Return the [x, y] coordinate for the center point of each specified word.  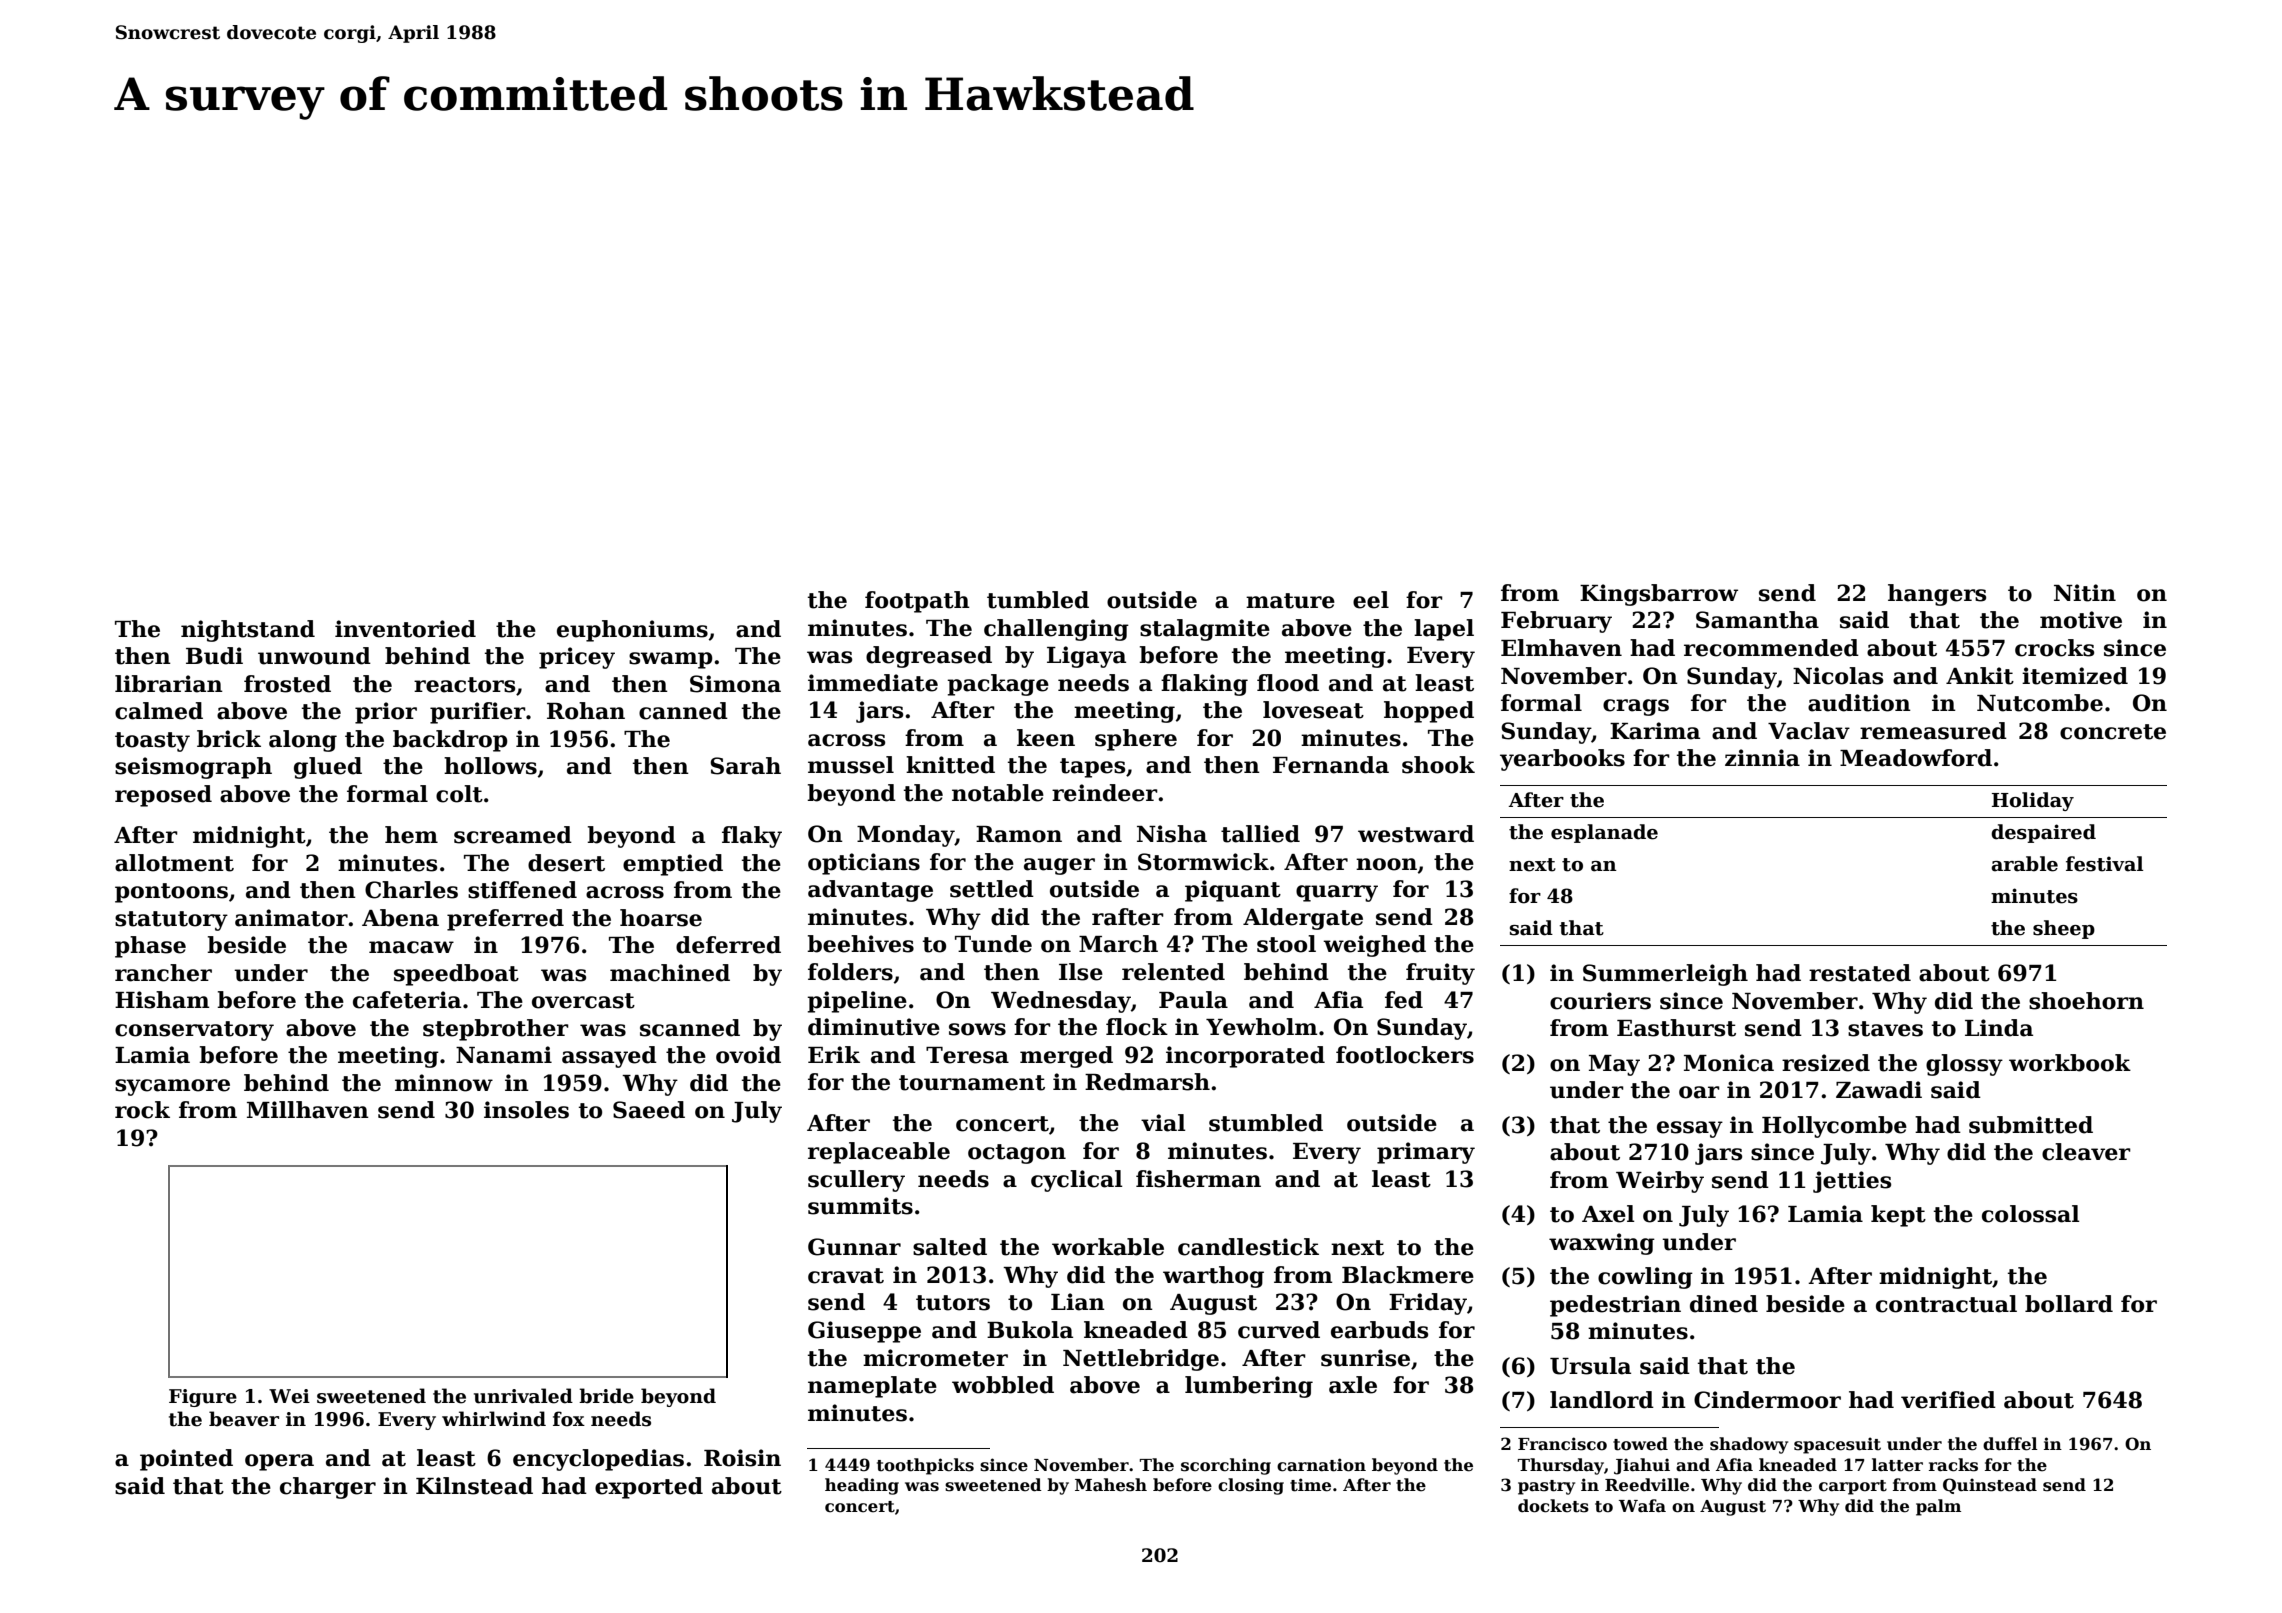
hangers [1937, 595]
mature [1290, 601]
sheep [2064, 929]
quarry [1337, 893]
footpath [917, 602]
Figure [203, 1398]
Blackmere [1408, 1275]
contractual [1946, 1304]
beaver [244, 1419]
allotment [174, 863]
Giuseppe [864, 1332]
